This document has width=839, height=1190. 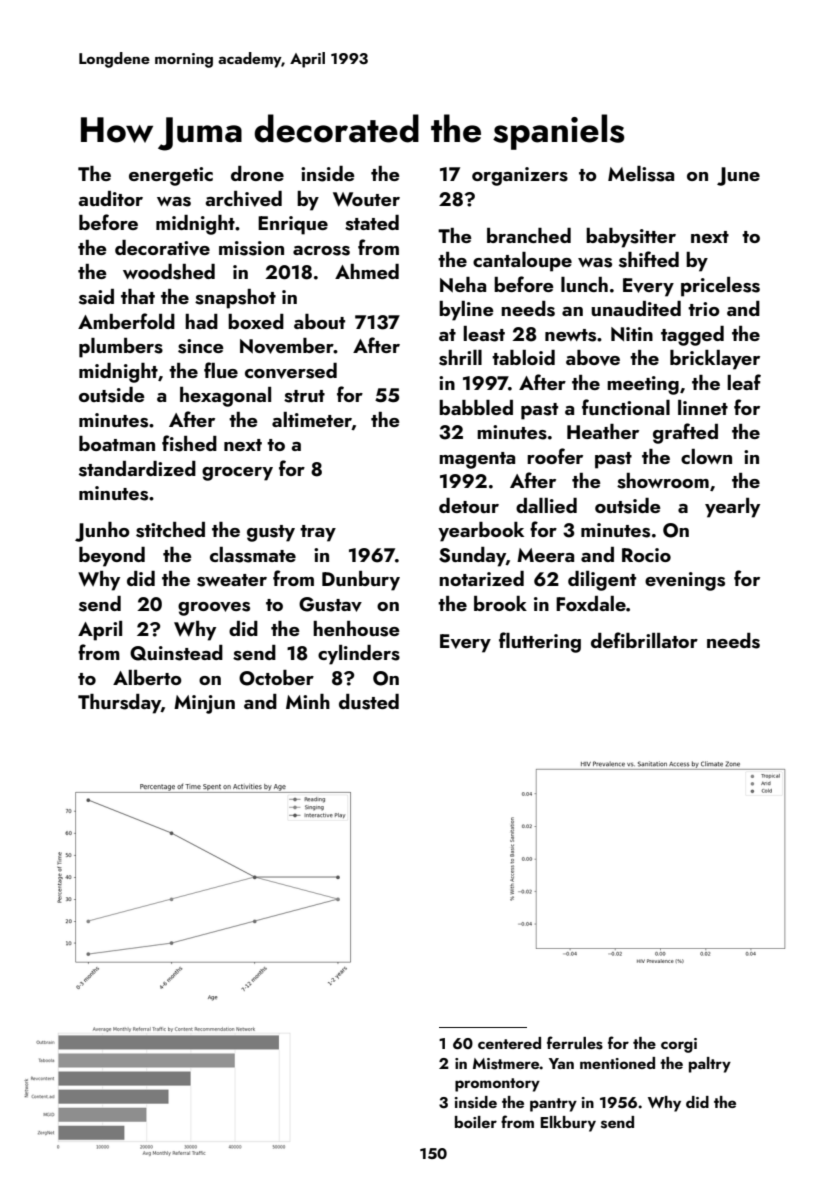 I want to click on yearbook, so click(x=481, y=532).
